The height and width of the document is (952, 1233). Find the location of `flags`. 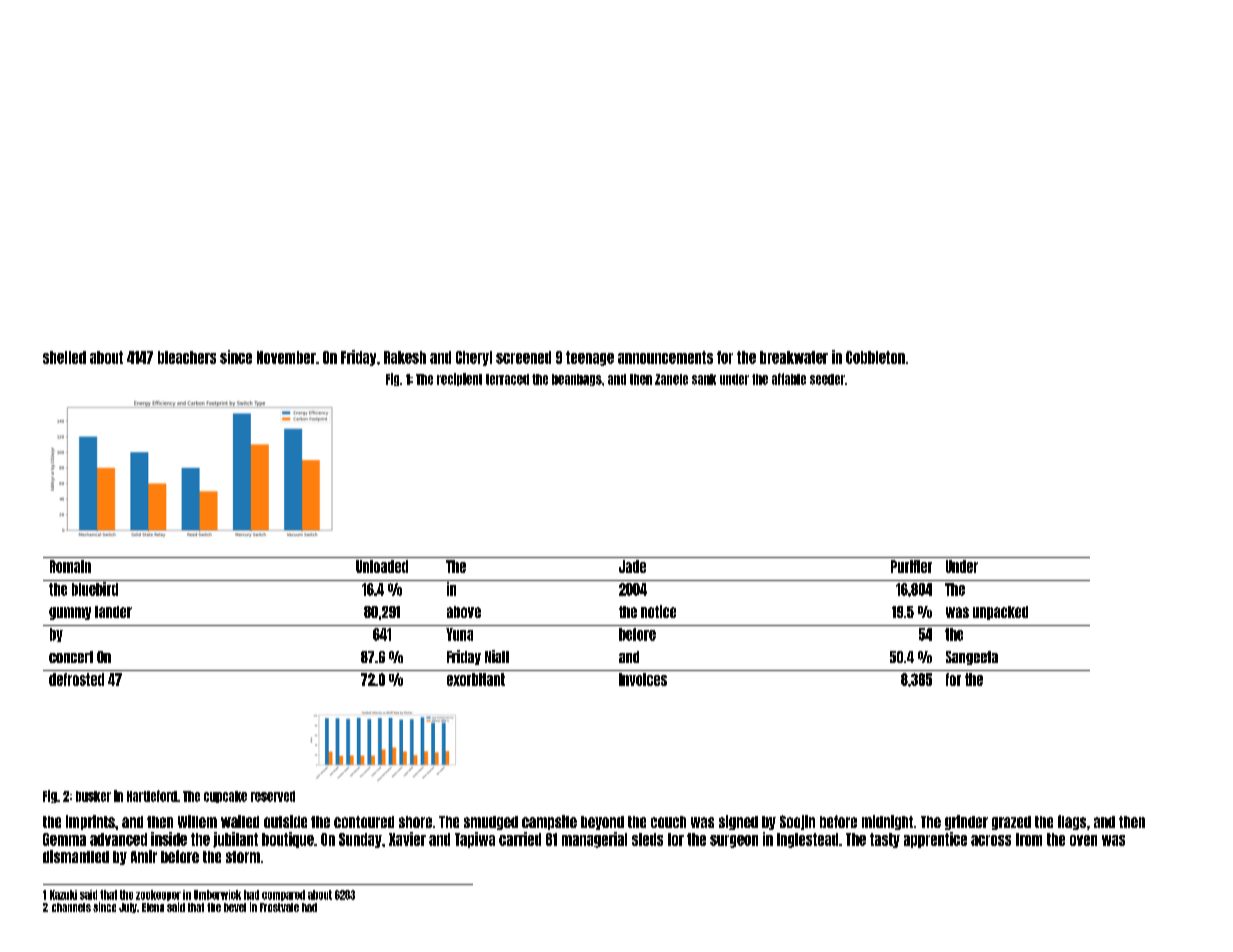

flags is located at coordinates (1072, 822).
